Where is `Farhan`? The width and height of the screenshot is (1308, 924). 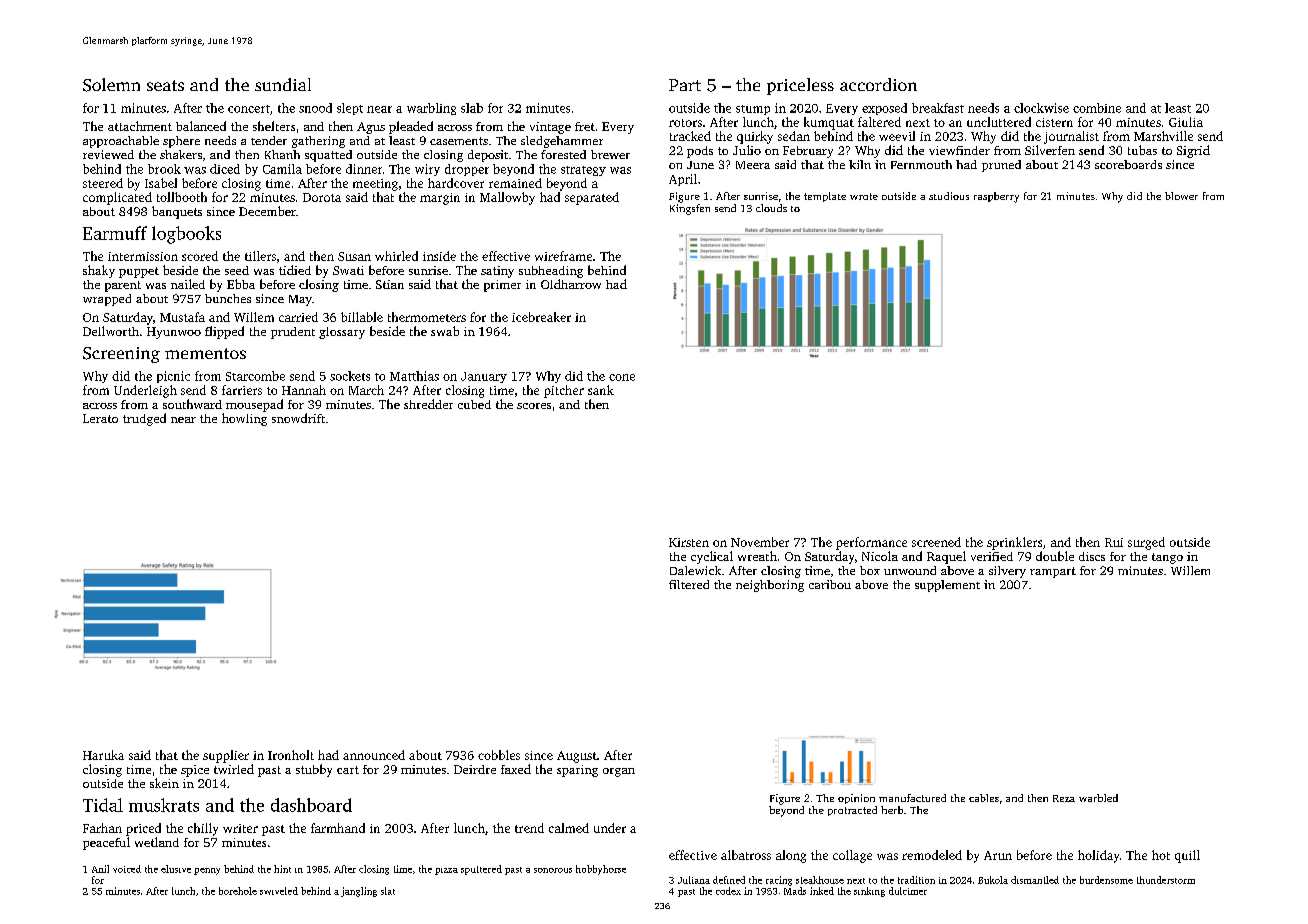
Farhan is located at coordinates (102, 828).
